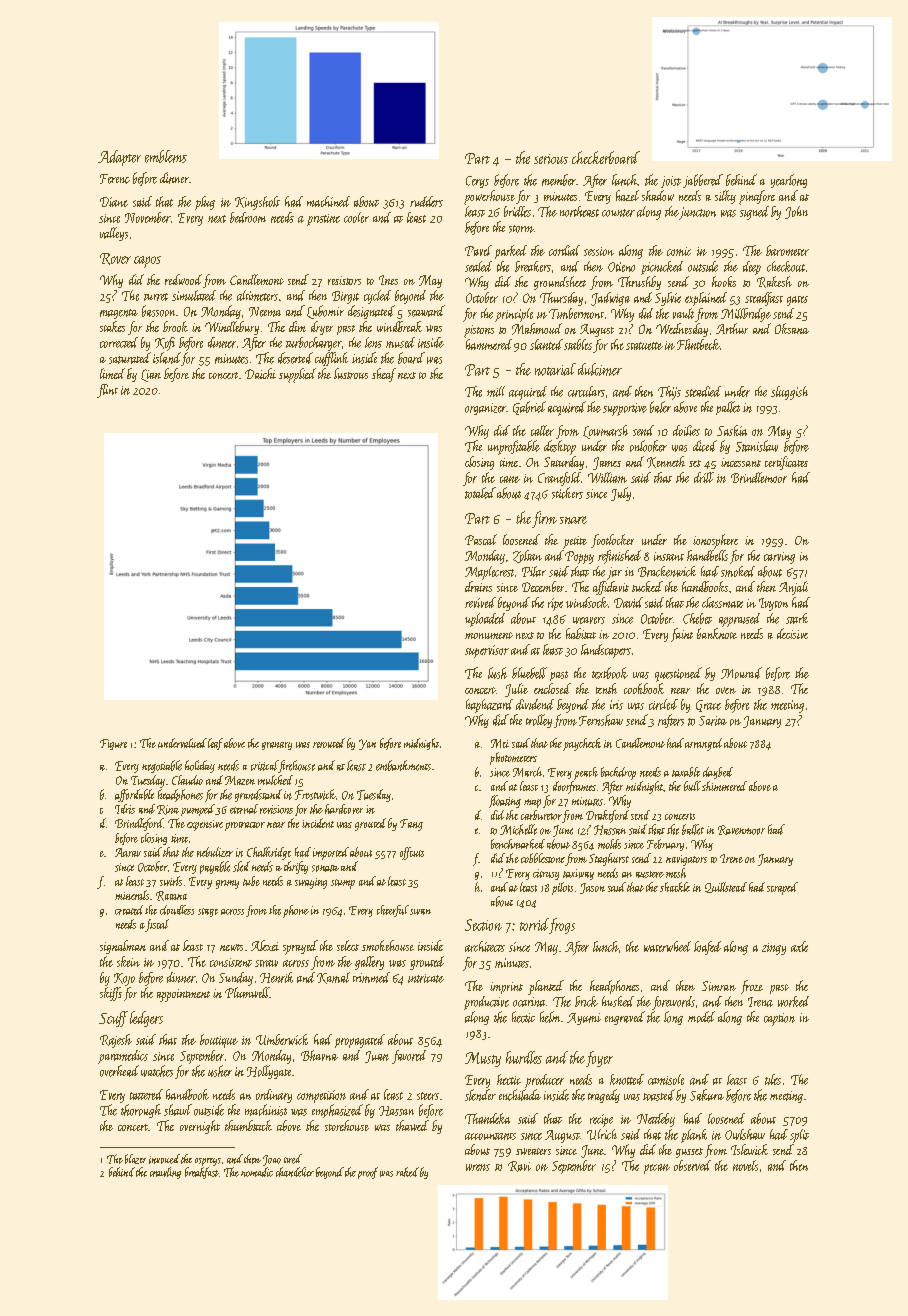  I want to click on pecan, so click(657, 1169).
